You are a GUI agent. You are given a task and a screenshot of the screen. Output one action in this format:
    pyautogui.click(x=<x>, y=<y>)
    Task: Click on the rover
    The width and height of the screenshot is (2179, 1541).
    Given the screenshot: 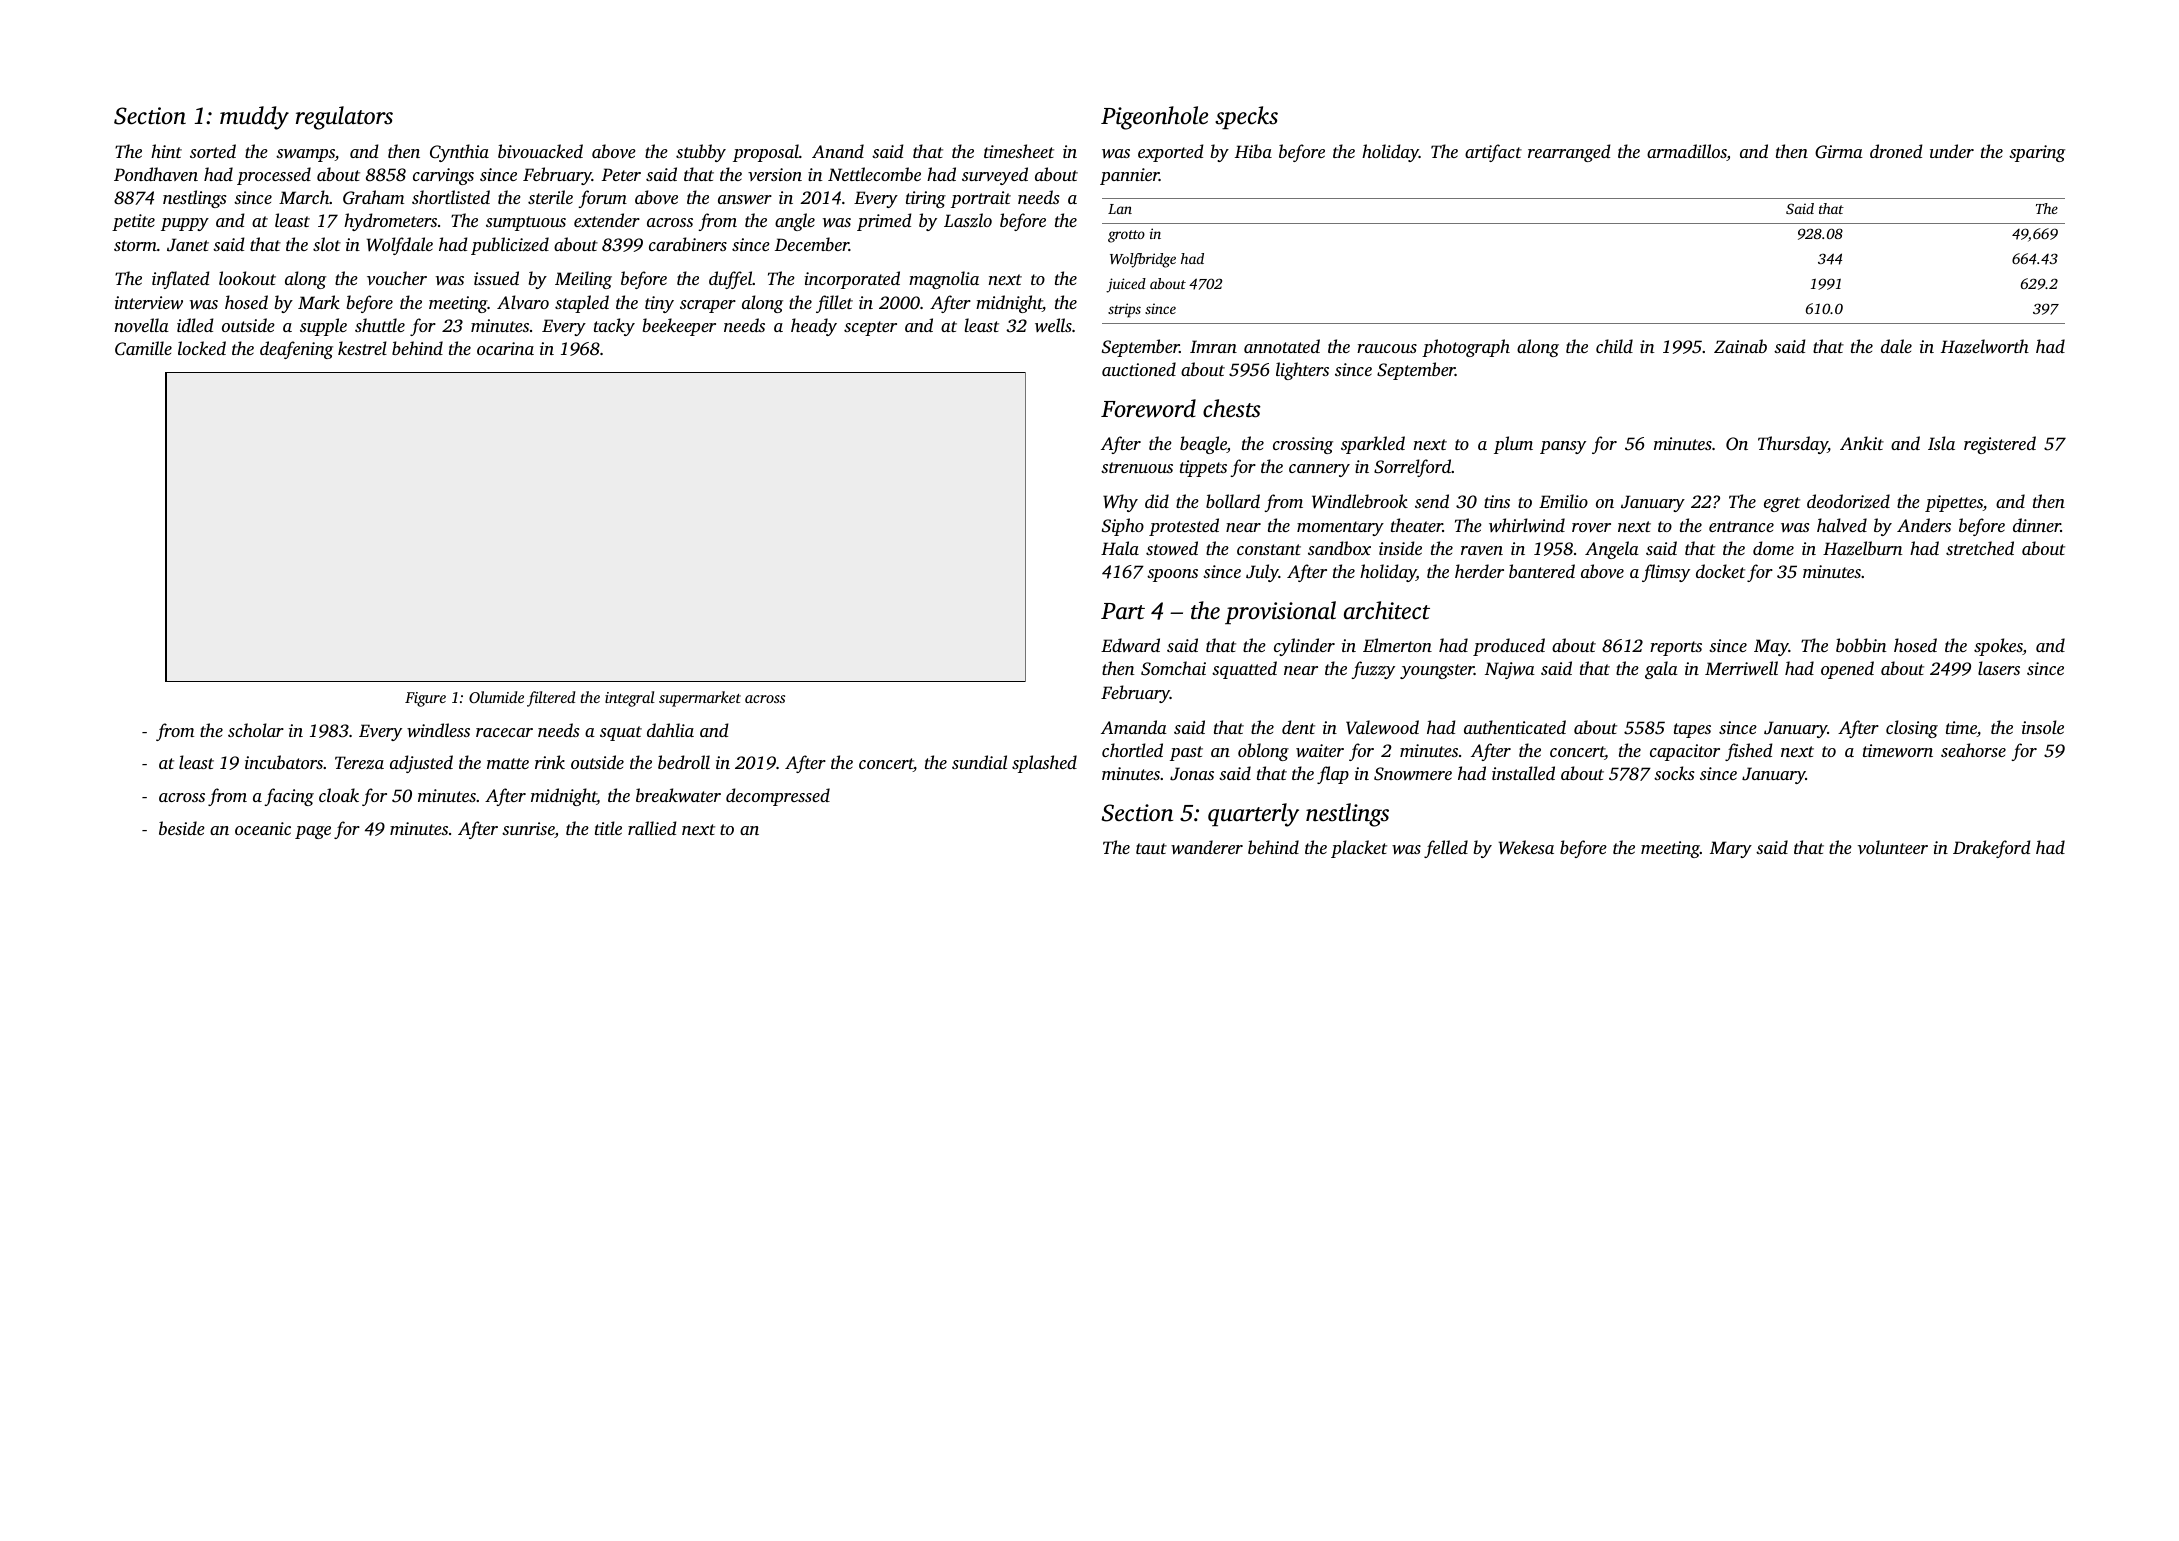 What is the action you would take?
    pyautogui.click(x=1591, y=527)
